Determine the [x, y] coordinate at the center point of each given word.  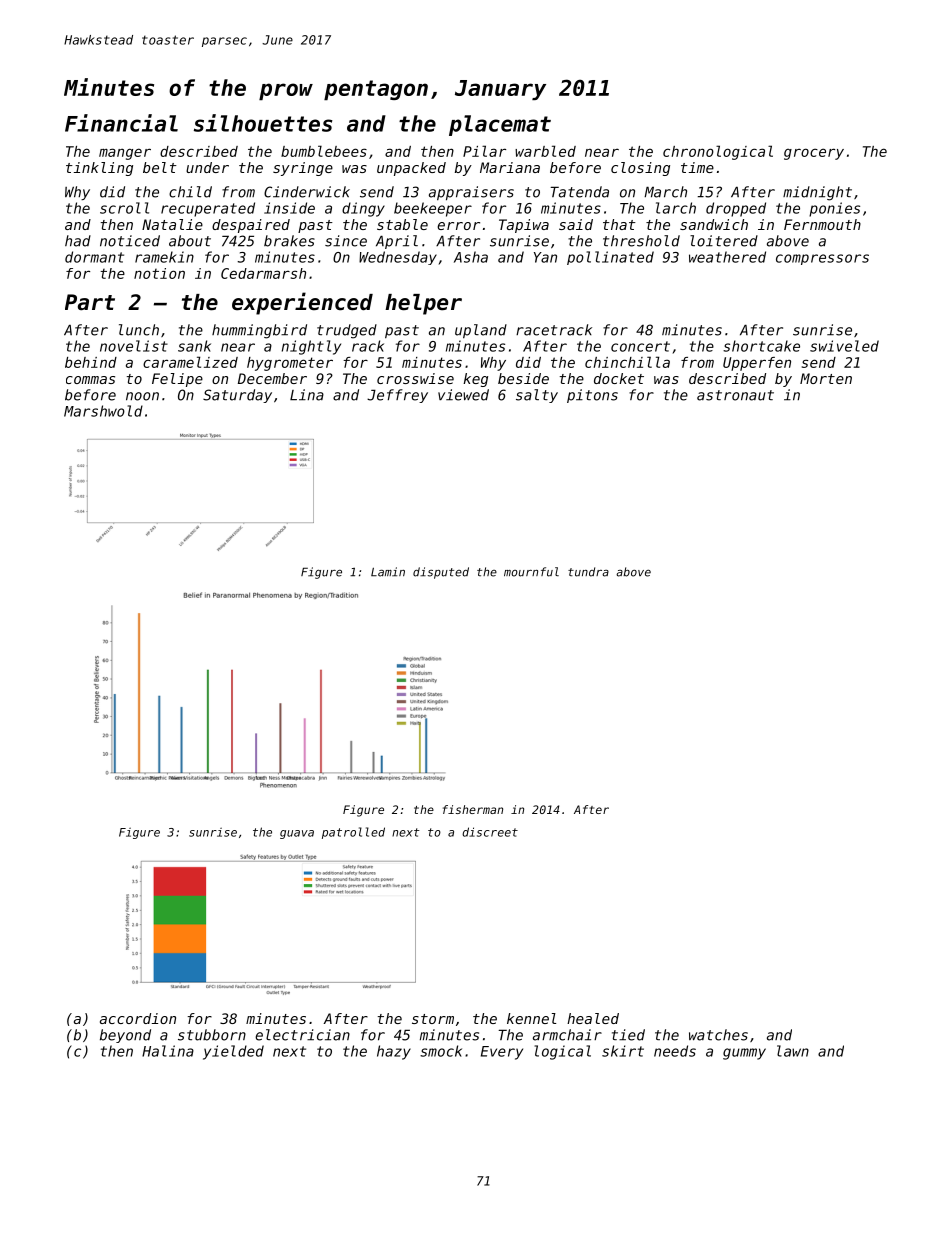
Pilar [484, 151]
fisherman [473, 809]
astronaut [735, 395]
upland [481, 331]
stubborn [212, 1035]
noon [142, 396]
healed [593, 1018]
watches [718, 1035]
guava [297, 834]
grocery [814, 154]
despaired [251, 226]
